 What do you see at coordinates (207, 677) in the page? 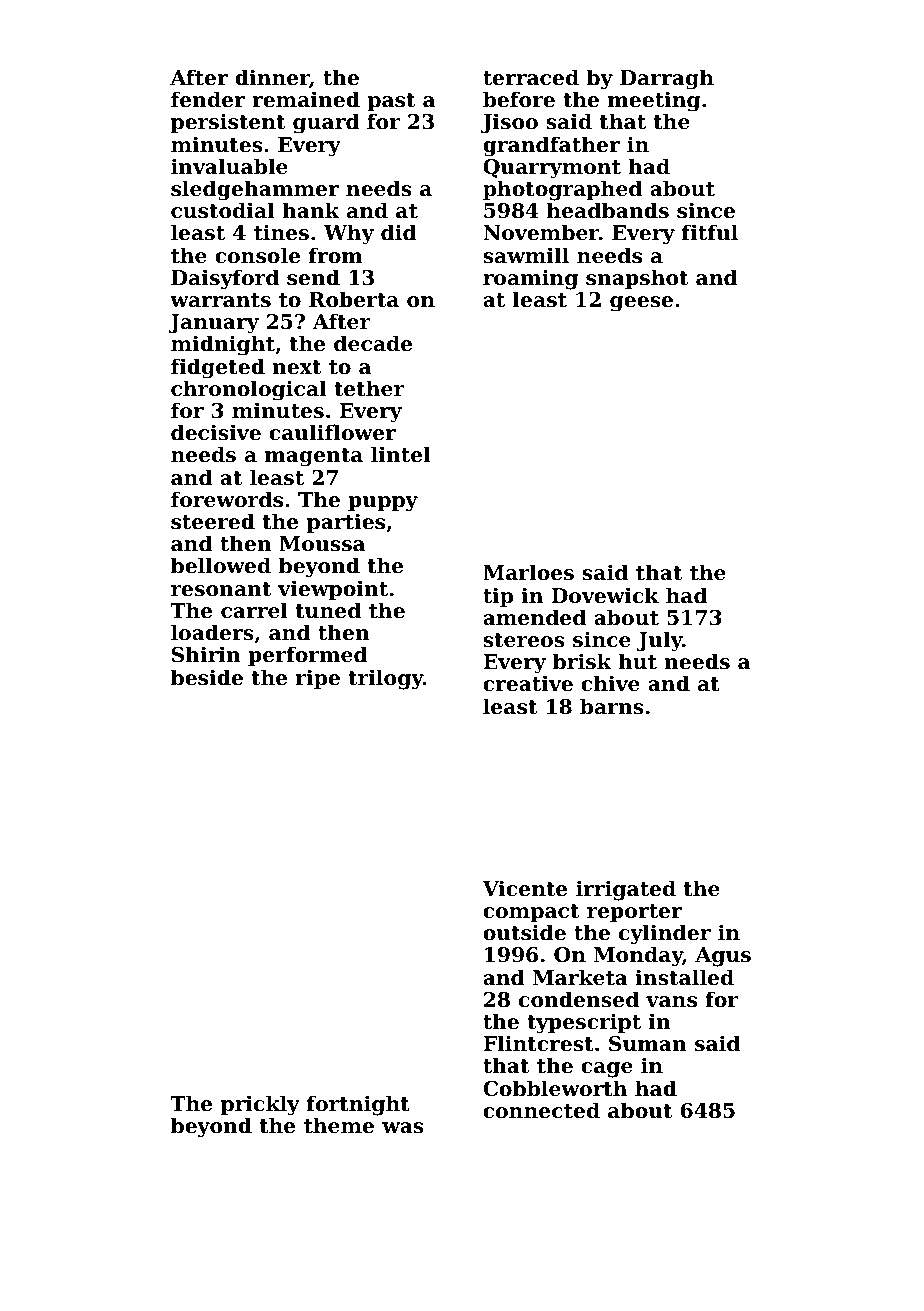
I see `beside` at bounding box center [207, 677].
